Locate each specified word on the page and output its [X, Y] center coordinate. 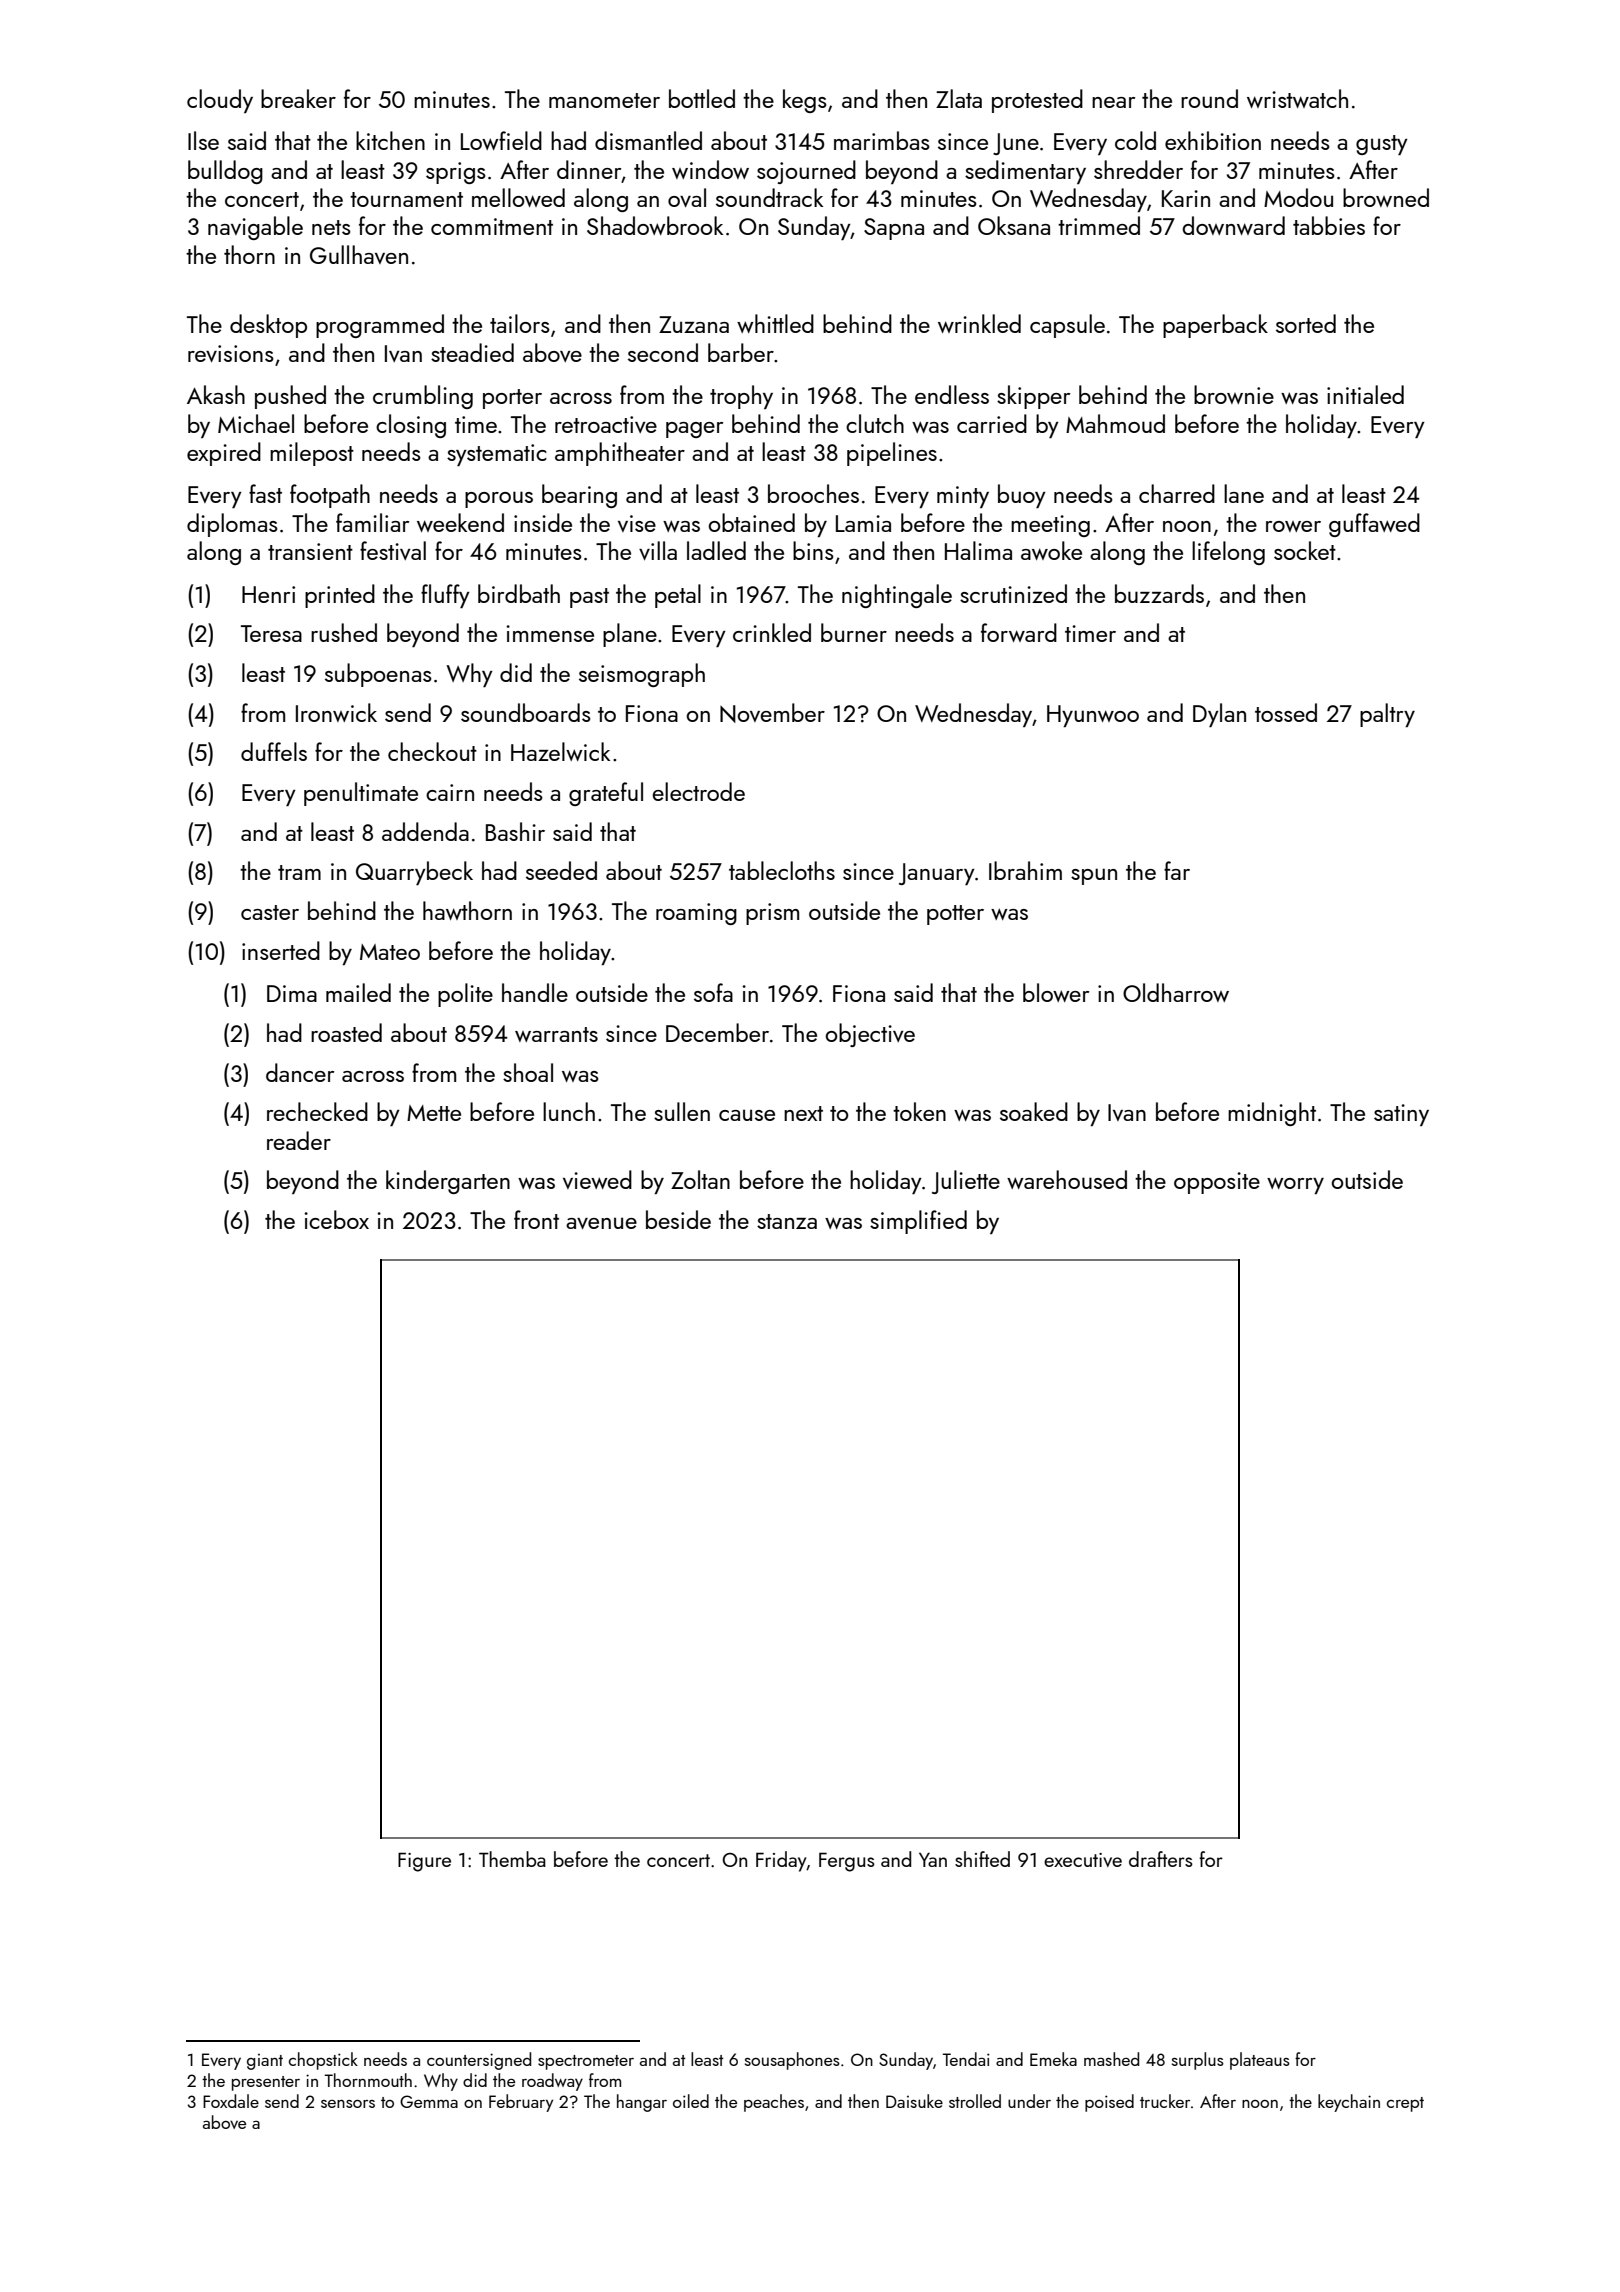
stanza [787, 1221]
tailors [520, 323]
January [937, 874]
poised [1109, 2103]
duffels [274, 751]
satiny [1401, 1115]
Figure [424, 1862]
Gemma [429, 2101]
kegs [805, 101]
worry [1295, 1185]
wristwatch [1297, 98]
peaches [774, 2103]
